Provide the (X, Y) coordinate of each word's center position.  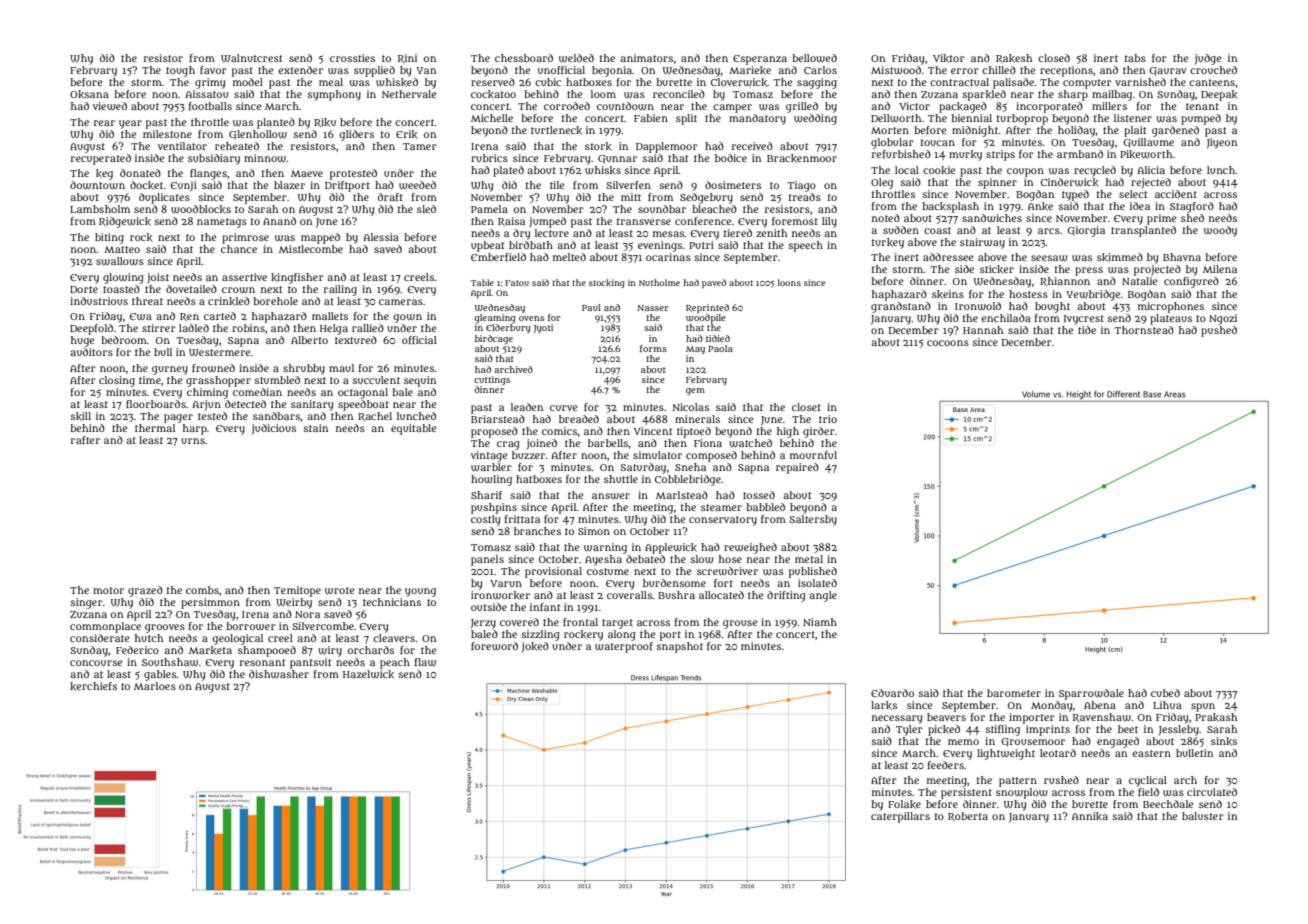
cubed (1165, 693)
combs (202, 590)
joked (535, 647)
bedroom (124, 340)
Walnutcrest (252, 58)
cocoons (948, 343)
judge (1208, 59)
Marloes (155, 686)
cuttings (492, 381)
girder (819, 432)
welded (576, 58)
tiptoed (694, 432)
